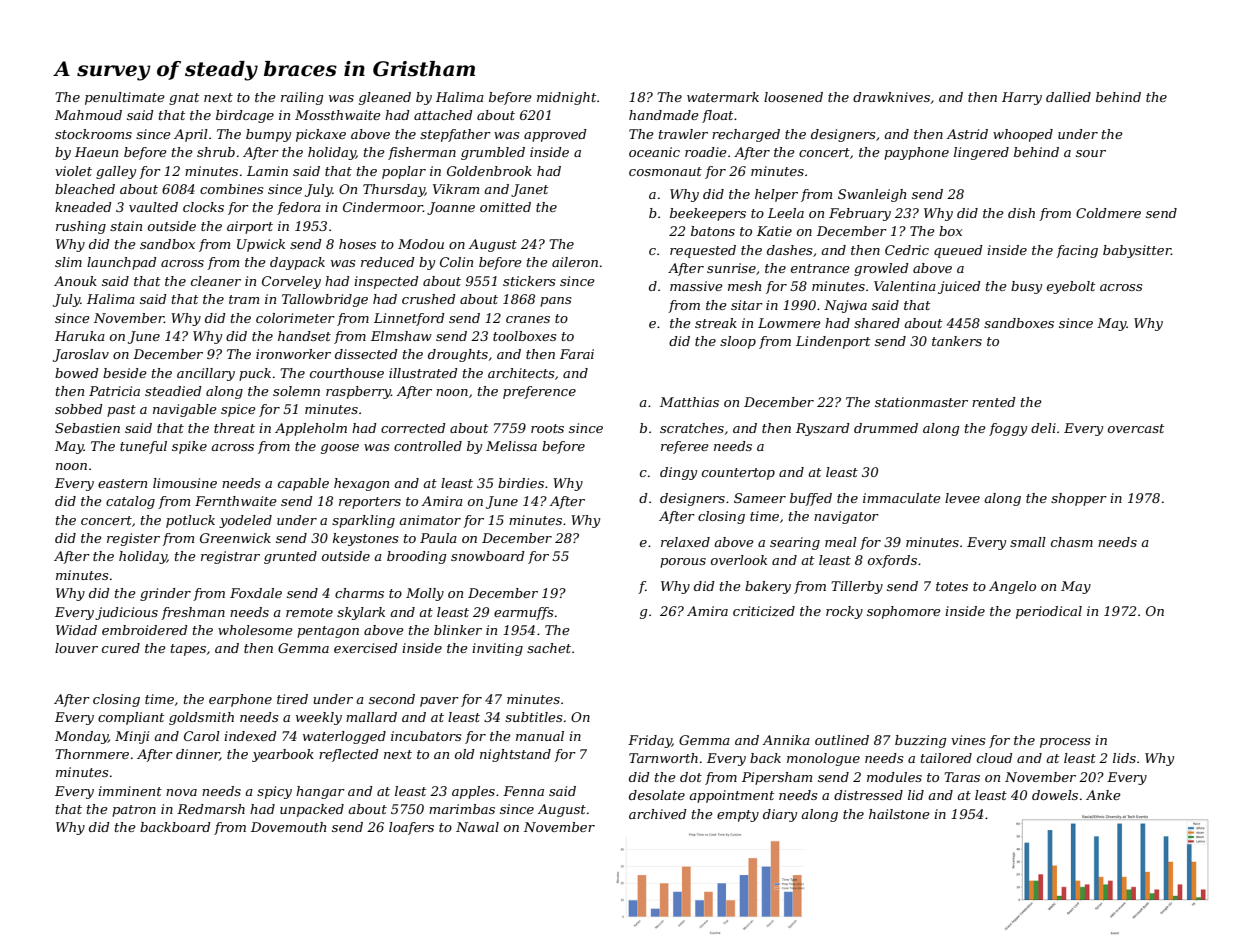 The height and width of the image is (952, 1233). Describe the element at coordinates (125, 98) in the image. I see `penultimate` at that location.
